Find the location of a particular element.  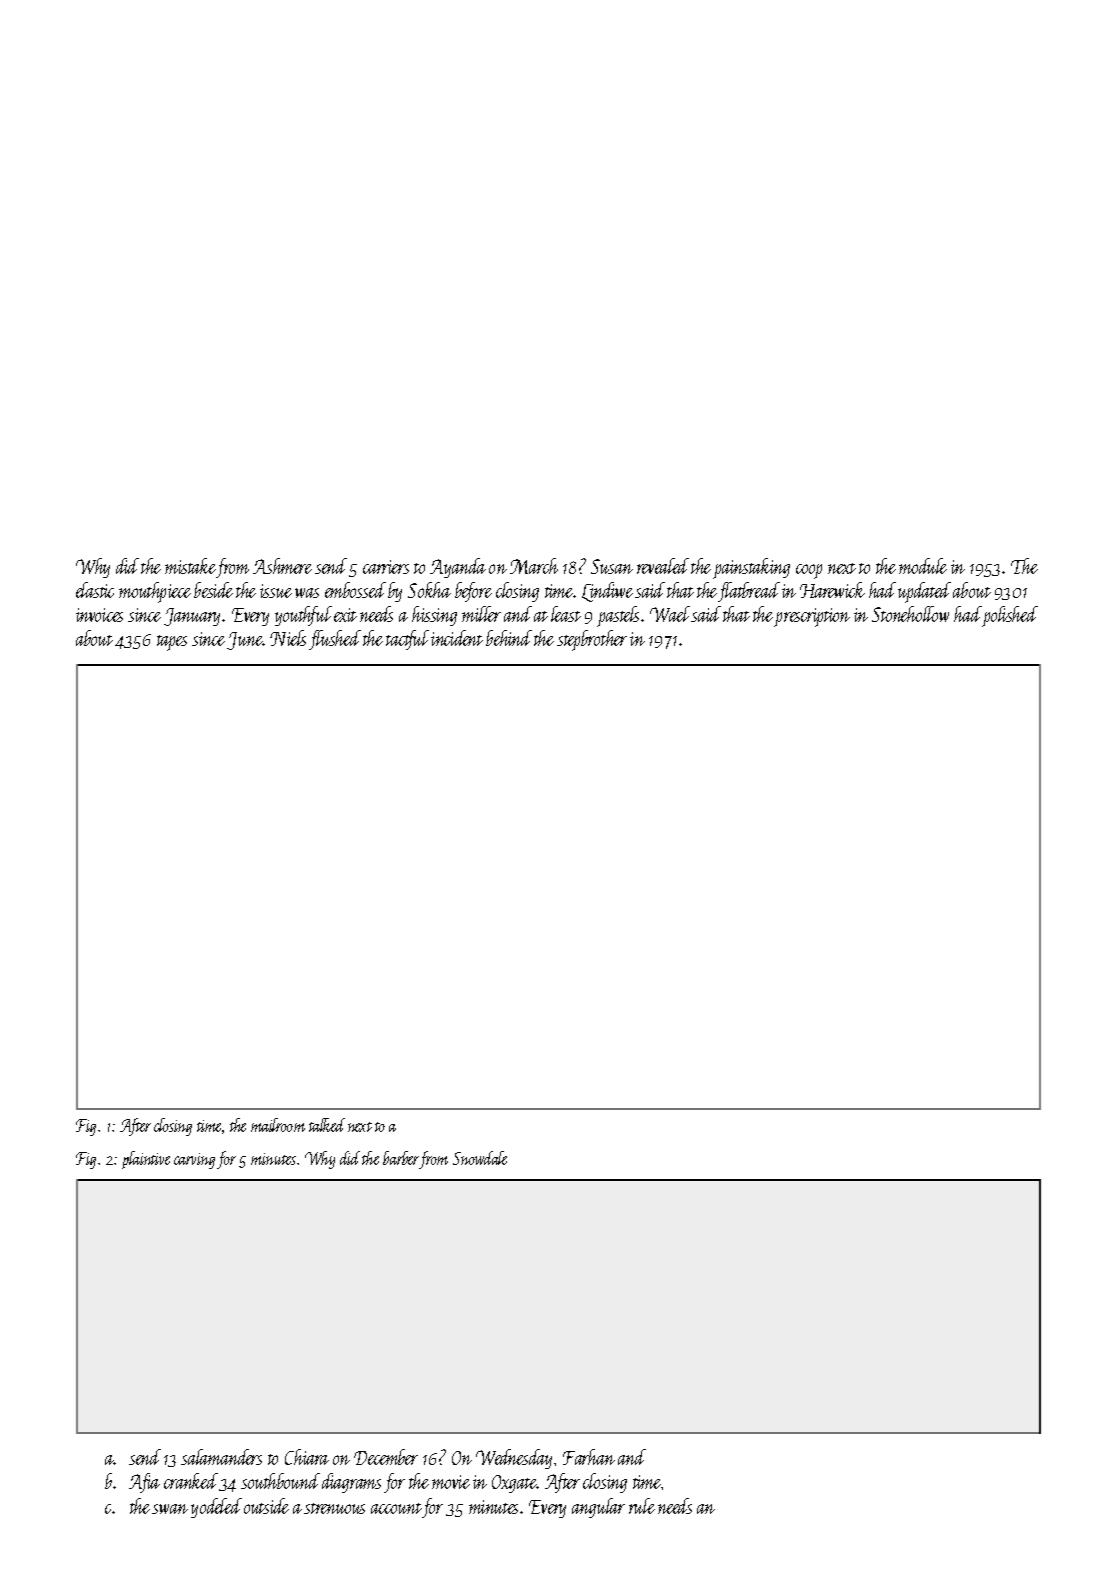

prescription is located at coordinates (812, 617).
